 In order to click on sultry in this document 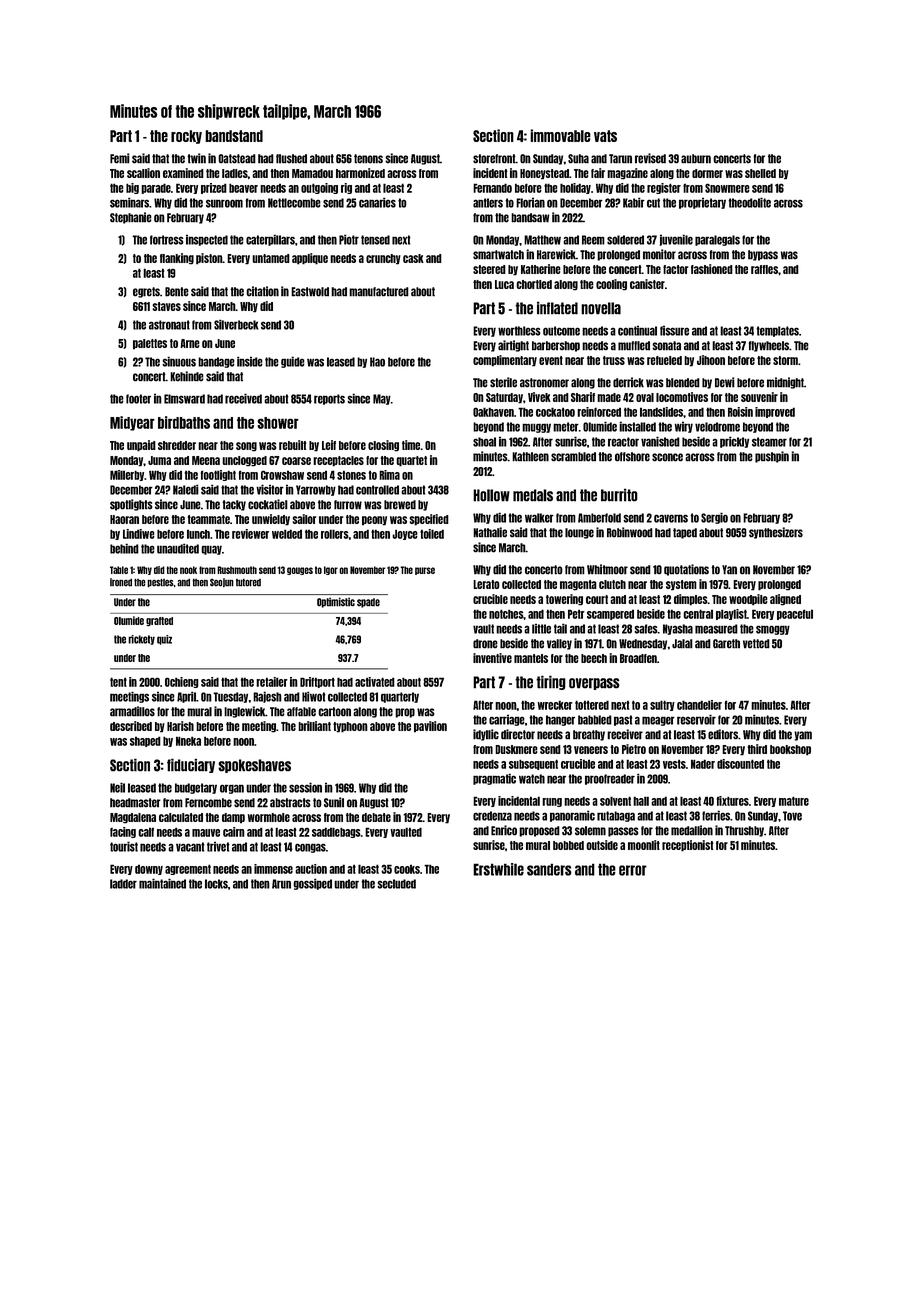, I will do `click(662, 705)`.
